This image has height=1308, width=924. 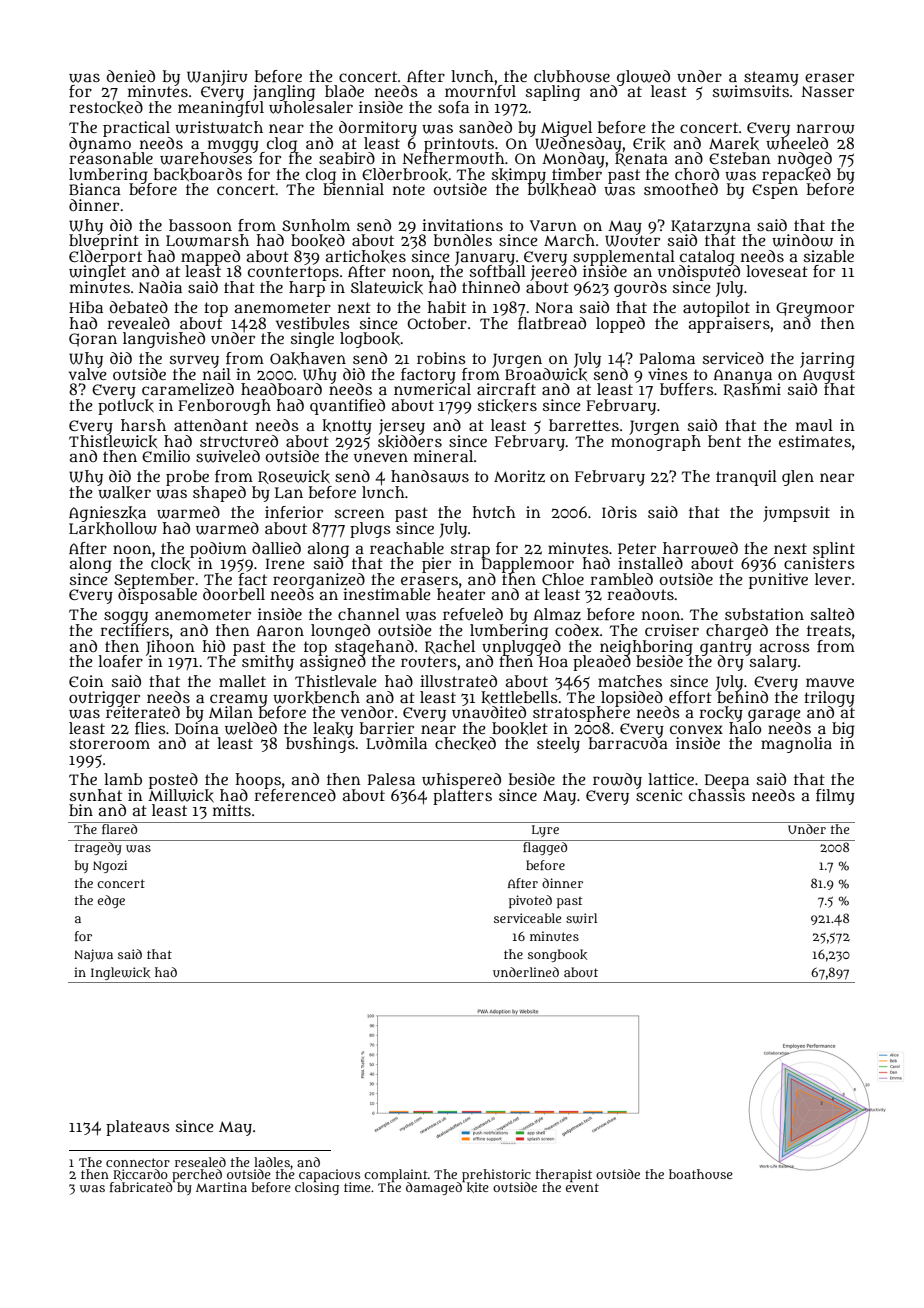 What do you see at coordinates (391, 779) in the image?
I see `Palesa` at bounding box center [391, 779].
